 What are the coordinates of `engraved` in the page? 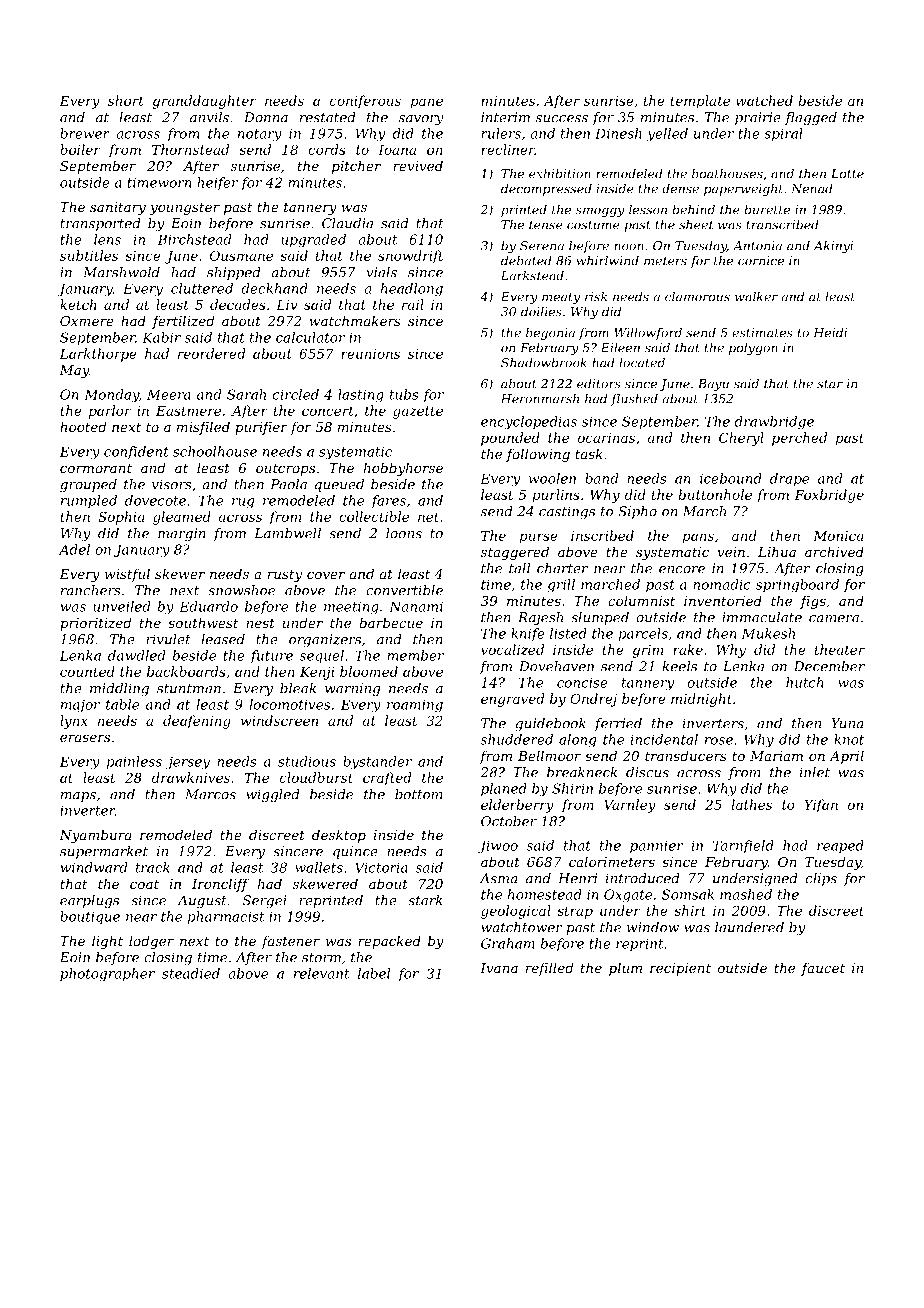 It's located at (512, 700).
